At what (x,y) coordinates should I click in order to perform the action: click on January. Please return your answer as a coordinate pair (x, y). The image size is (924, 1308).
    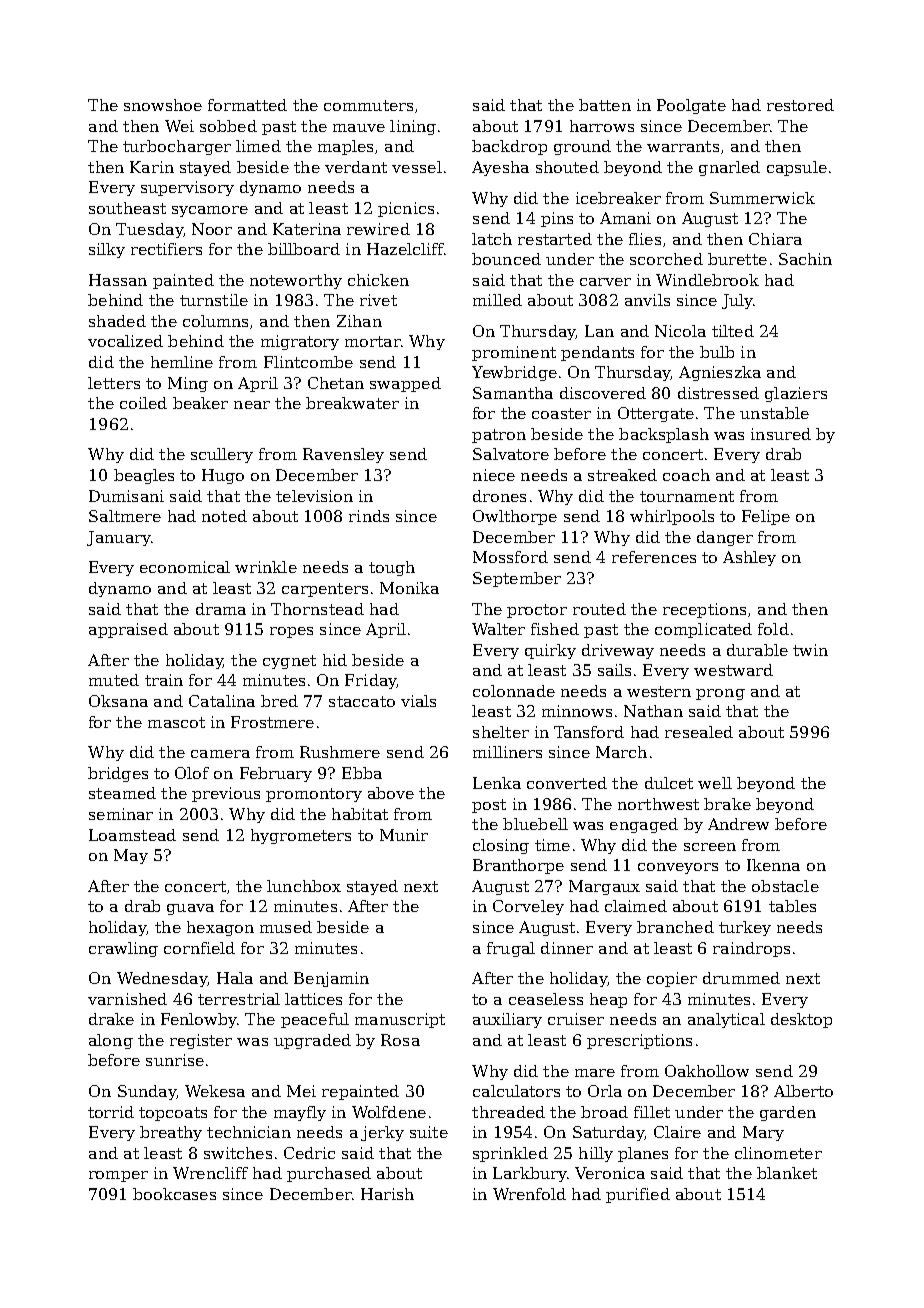
    Looking at the image, I should click on (118, 538).
